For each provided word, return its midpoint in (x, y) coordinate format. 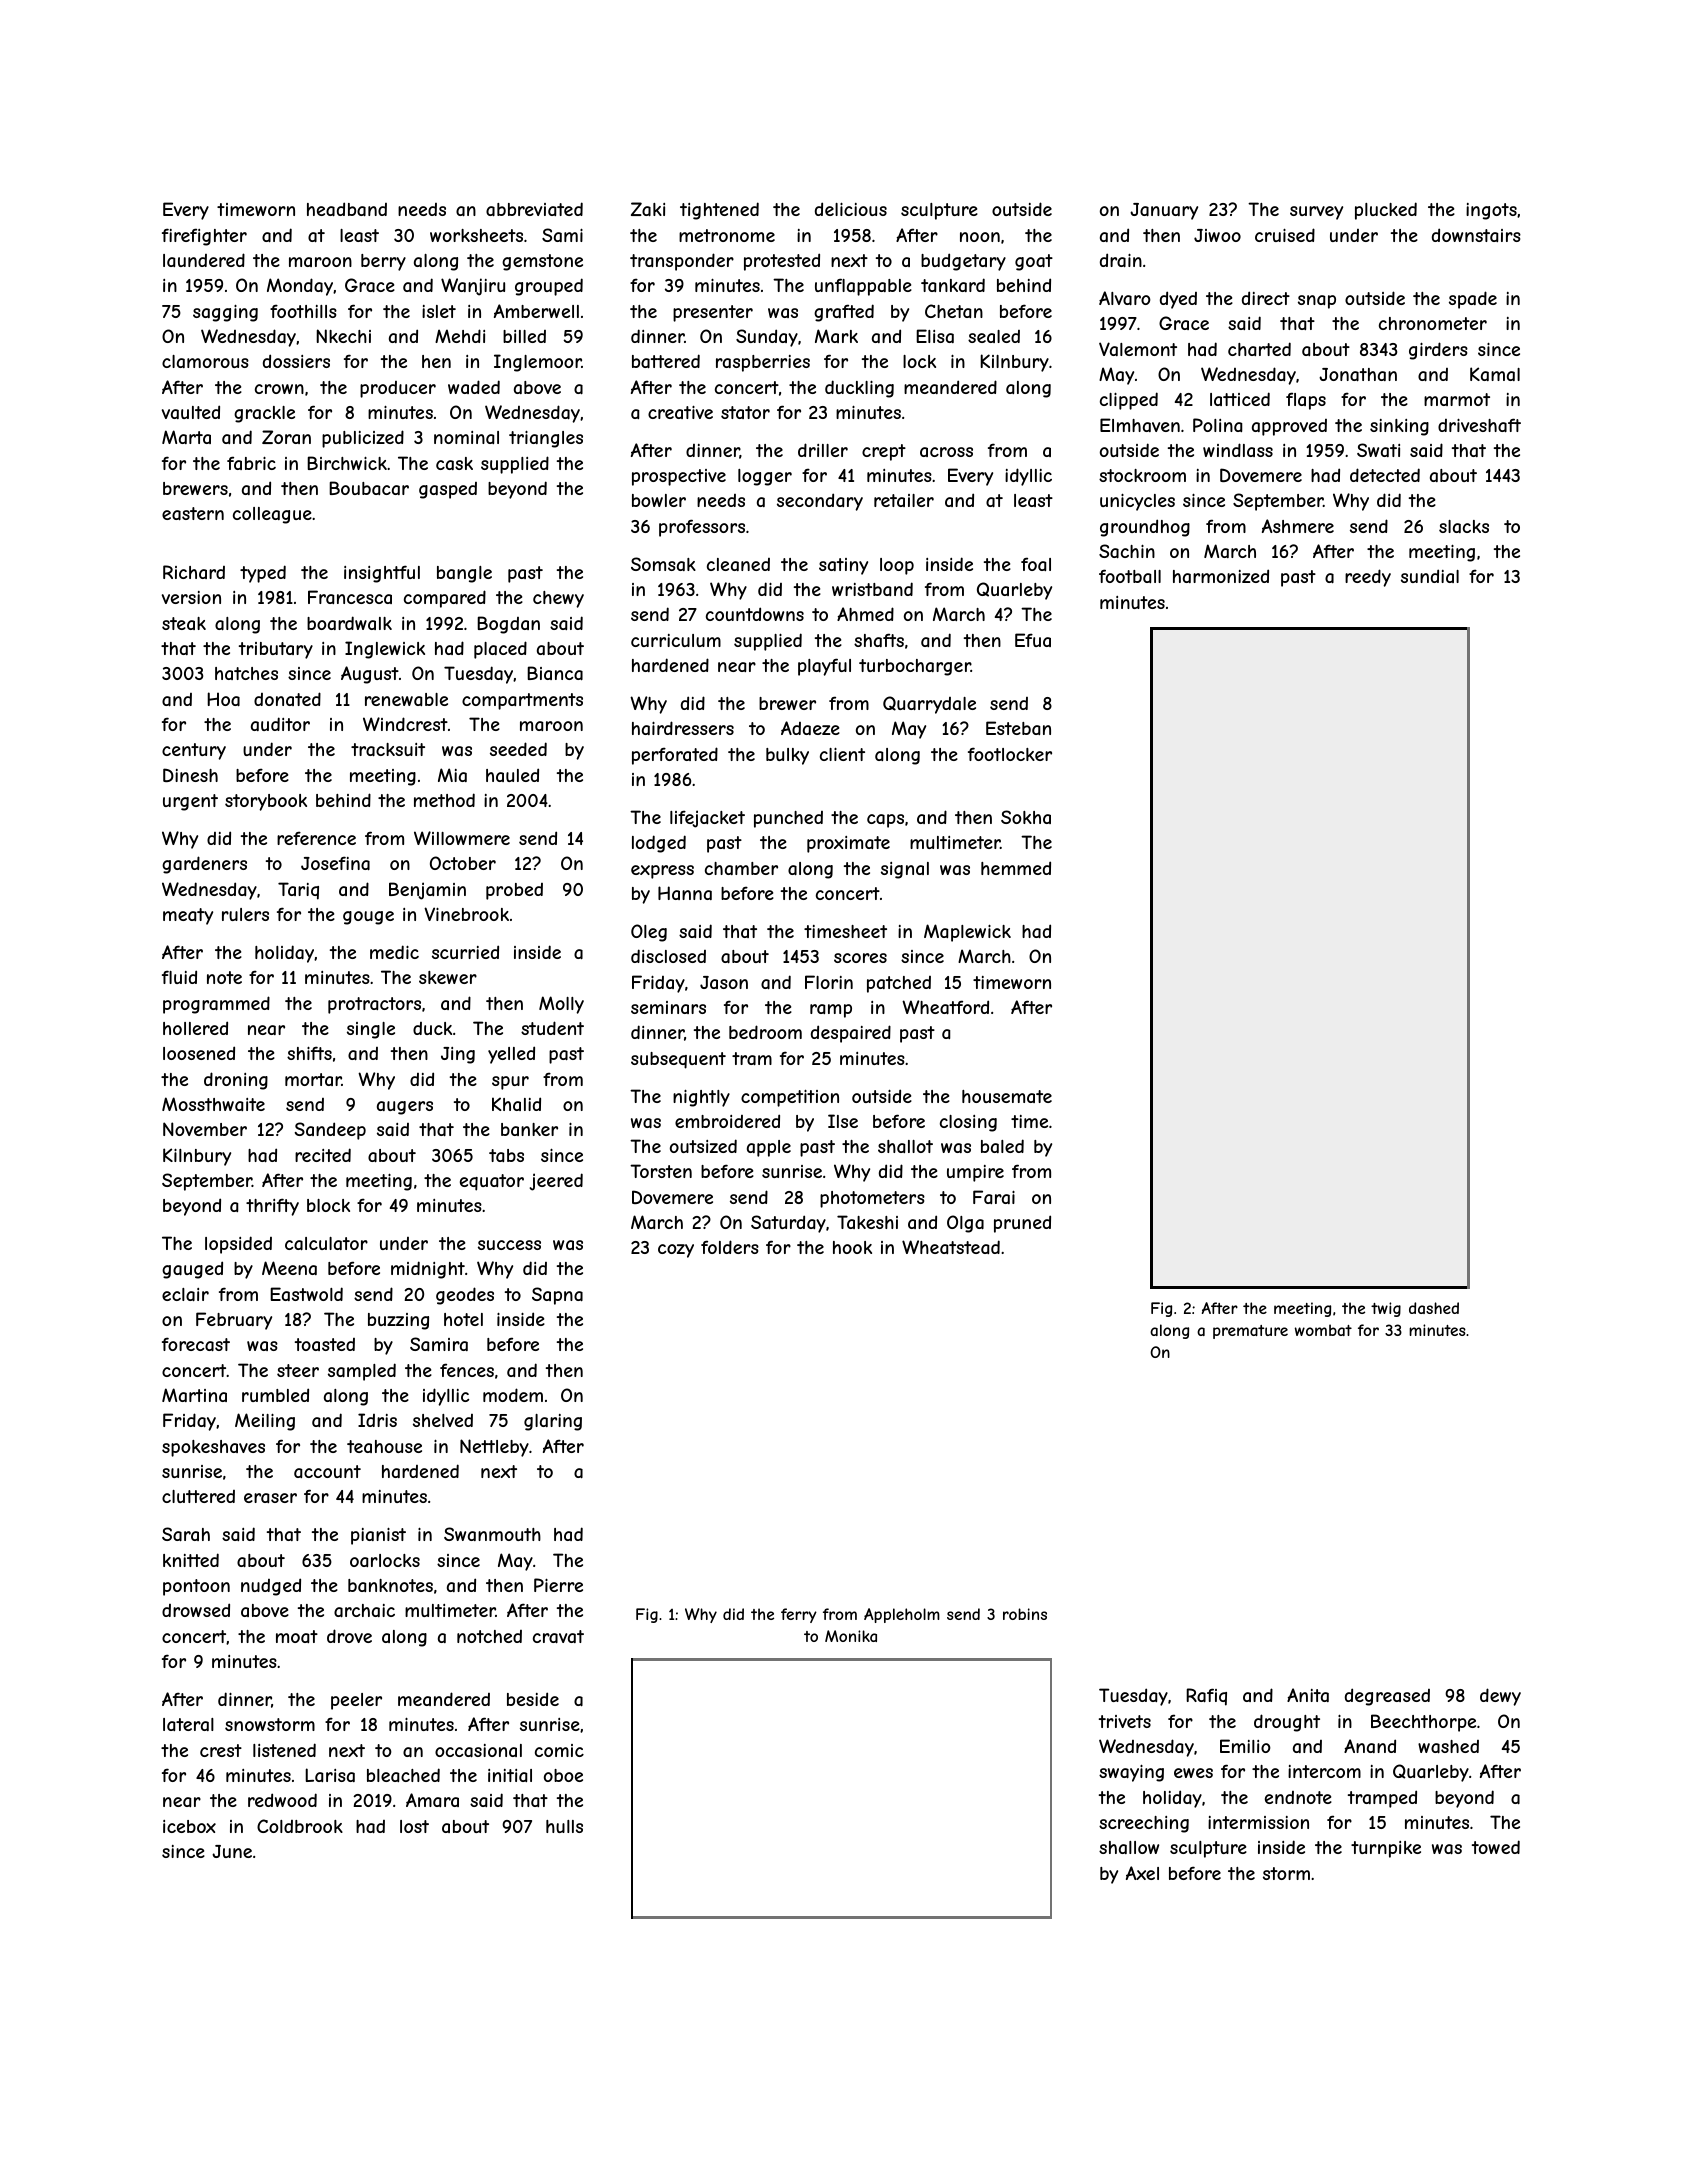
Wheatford (945, 1007)
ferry (799, 1615)
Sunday (767, 338)
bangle (464, 574)
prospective (679, 477)
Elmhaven (1140, 425)
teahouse (384, 1446)
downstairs (1476, 235)
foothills (303, 311)
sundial (1430, 576)
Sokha (1026, 817)
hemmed (1016, 868)
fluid (179, 977)
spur (510, 1083)
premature (1250, 1332)
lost (414, 1826)
